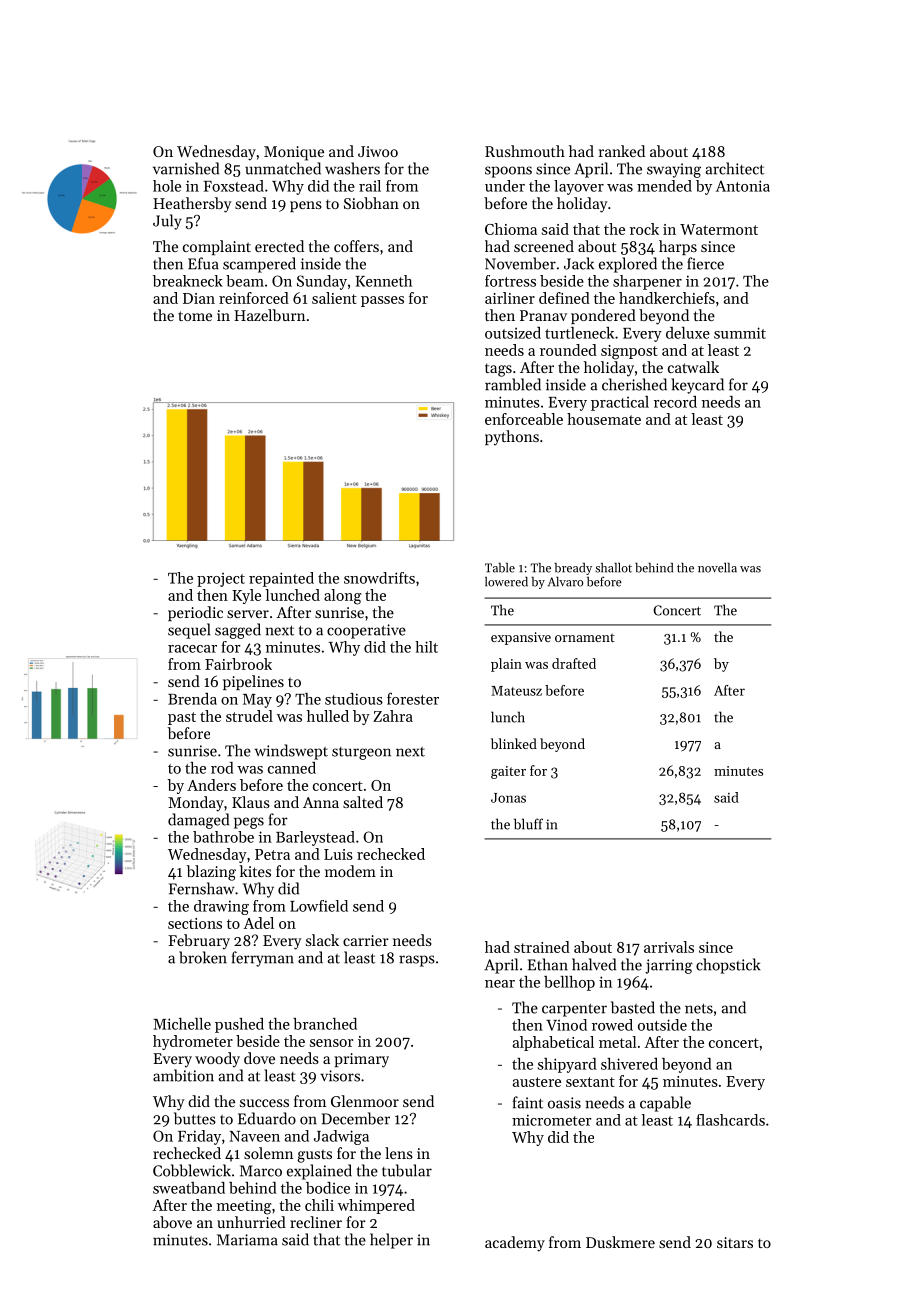 This screenshot has height=1311, width=924. What do you see at coordinates (508, 798) in the screenshot?
I see `Jonas` at bounding box center [508, 798].
